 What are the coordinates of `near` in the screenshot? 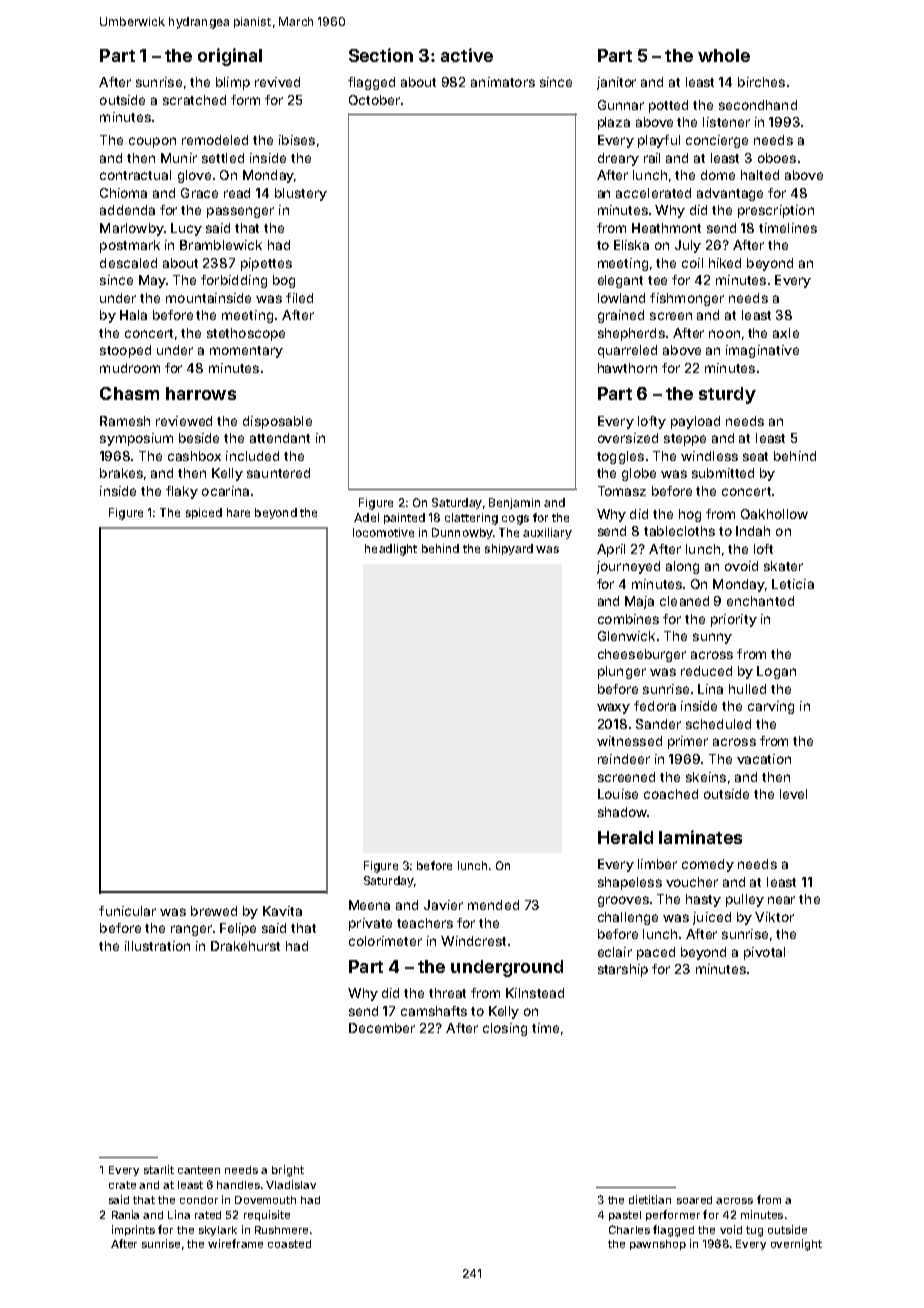 It's located at (781, 900).
